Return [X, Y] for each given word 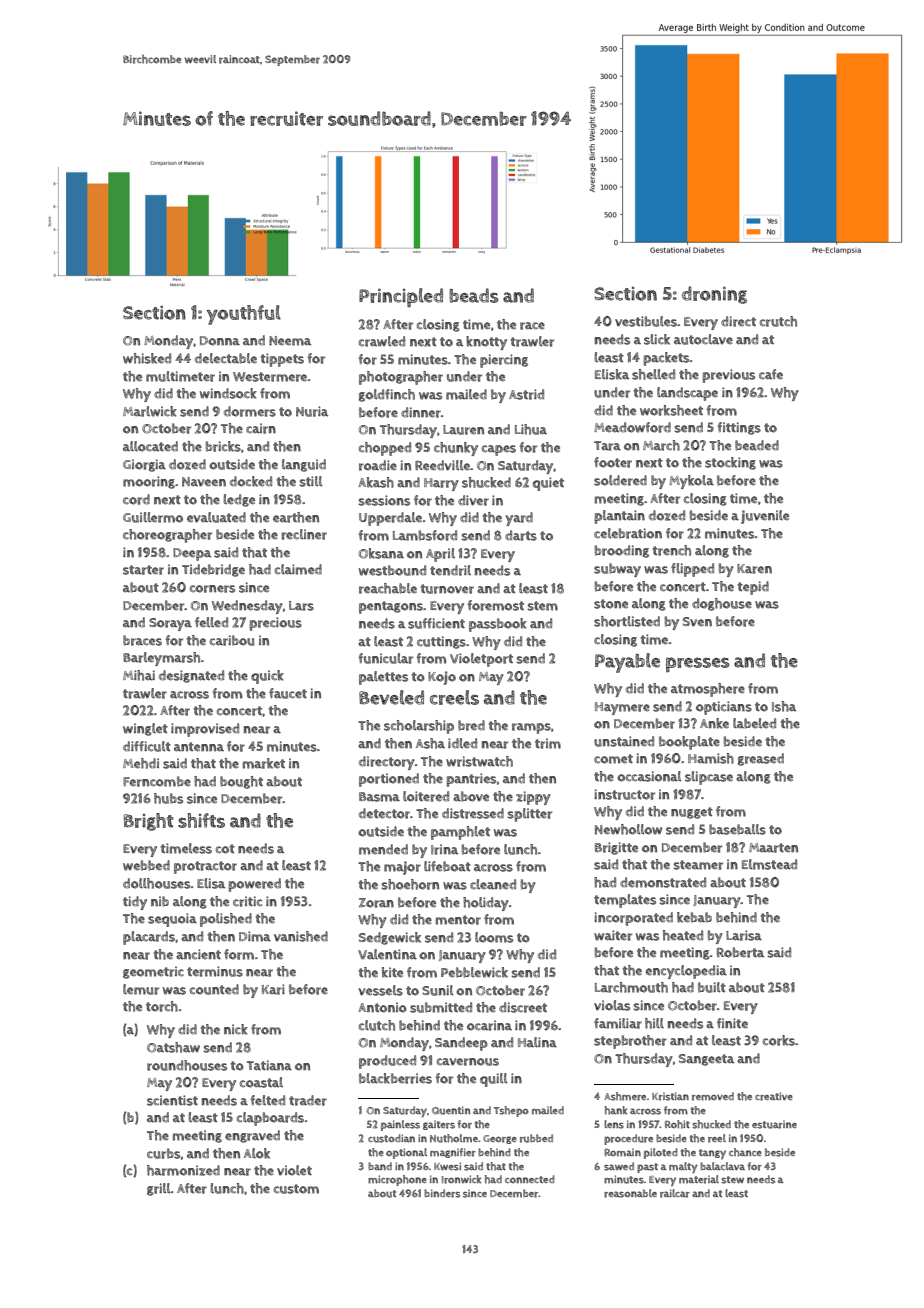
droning [714, 295]
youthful [244, 315]
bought [241, 782]
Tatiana [269, 1065]
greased [761, 759]
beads [474, 295]
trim [548, 743]
